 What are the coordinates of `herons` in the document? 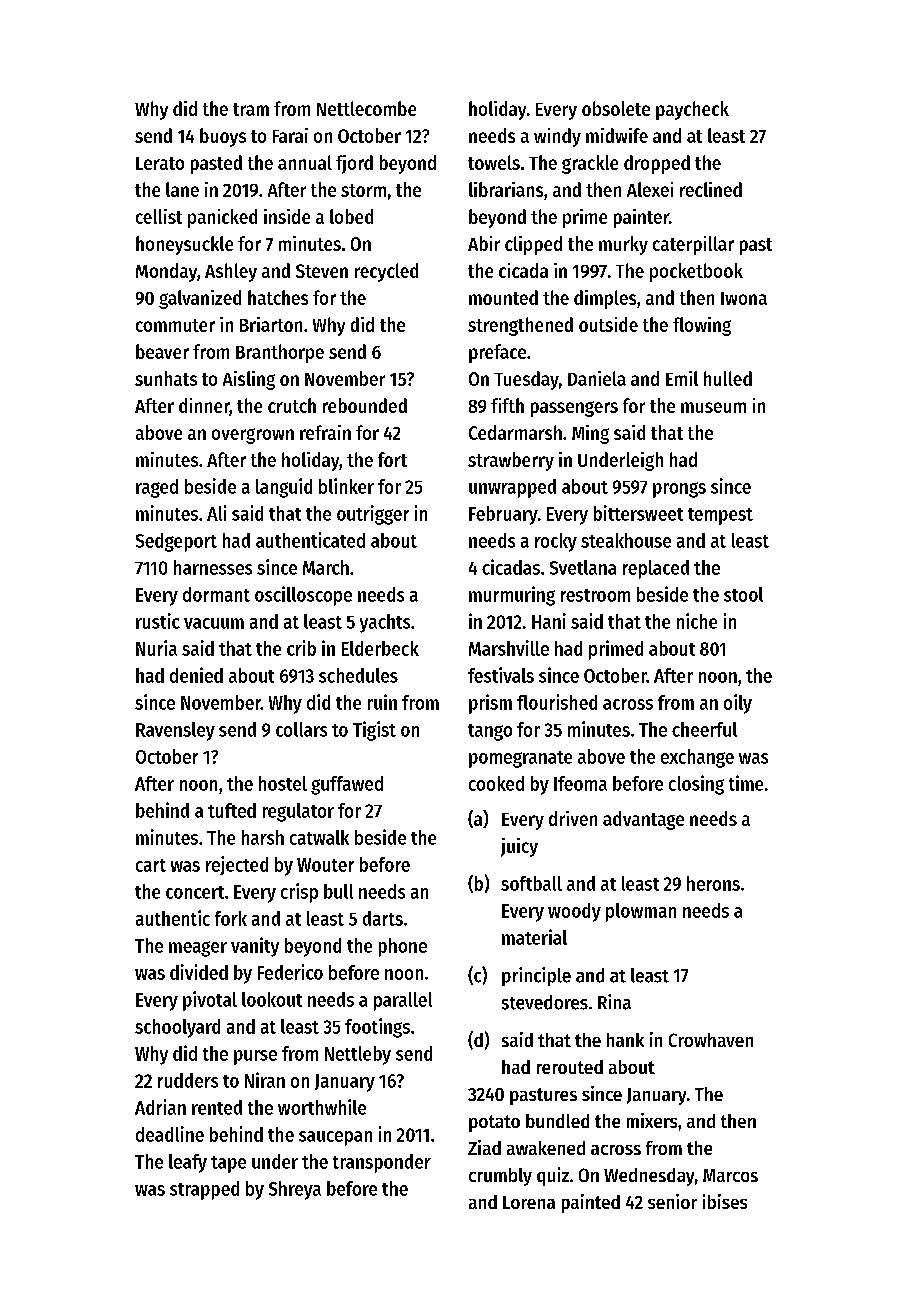 It's located at (713, 883).
